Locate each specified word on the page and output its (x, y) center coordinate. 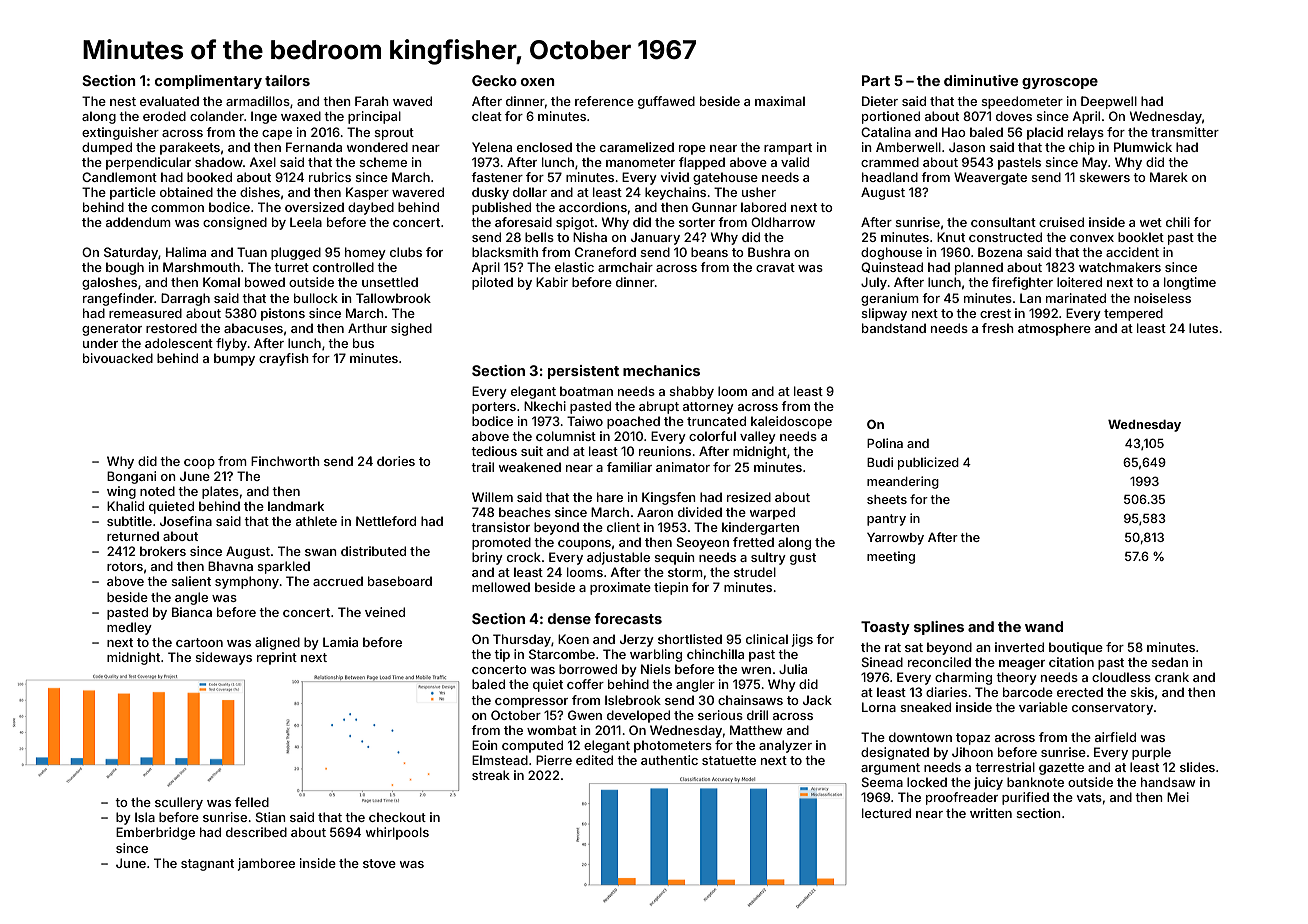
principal (374, 117)
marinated (1076, 298)
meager (1022, 665)
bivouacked (118, 358)
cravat (775, 267)
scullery (179, 803)
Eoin (485, 745)
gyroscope (1060, 83)
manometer (640, 162)
